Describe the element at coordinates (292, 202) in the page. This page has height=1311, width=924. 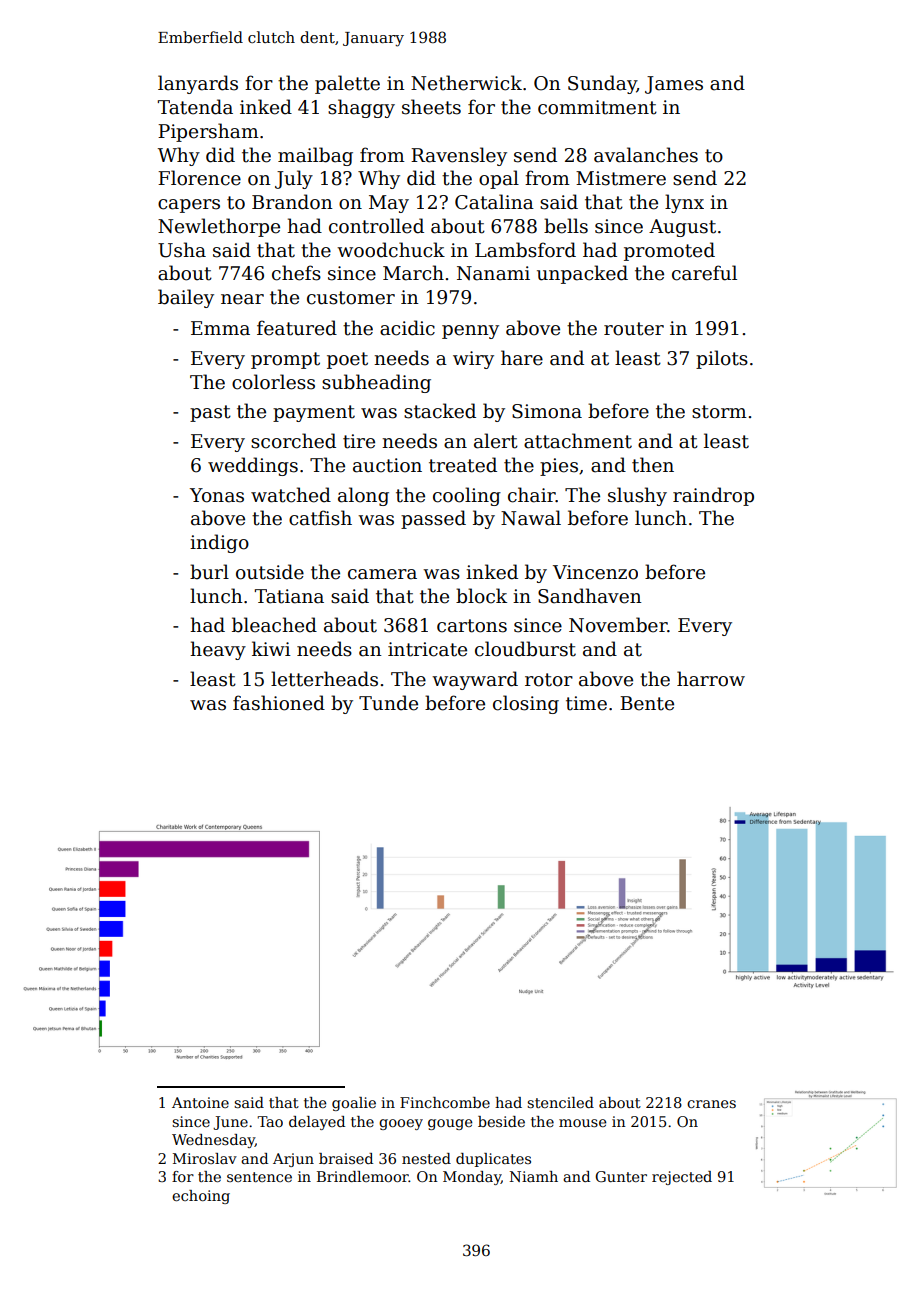
I see `Brandon` at that location.
